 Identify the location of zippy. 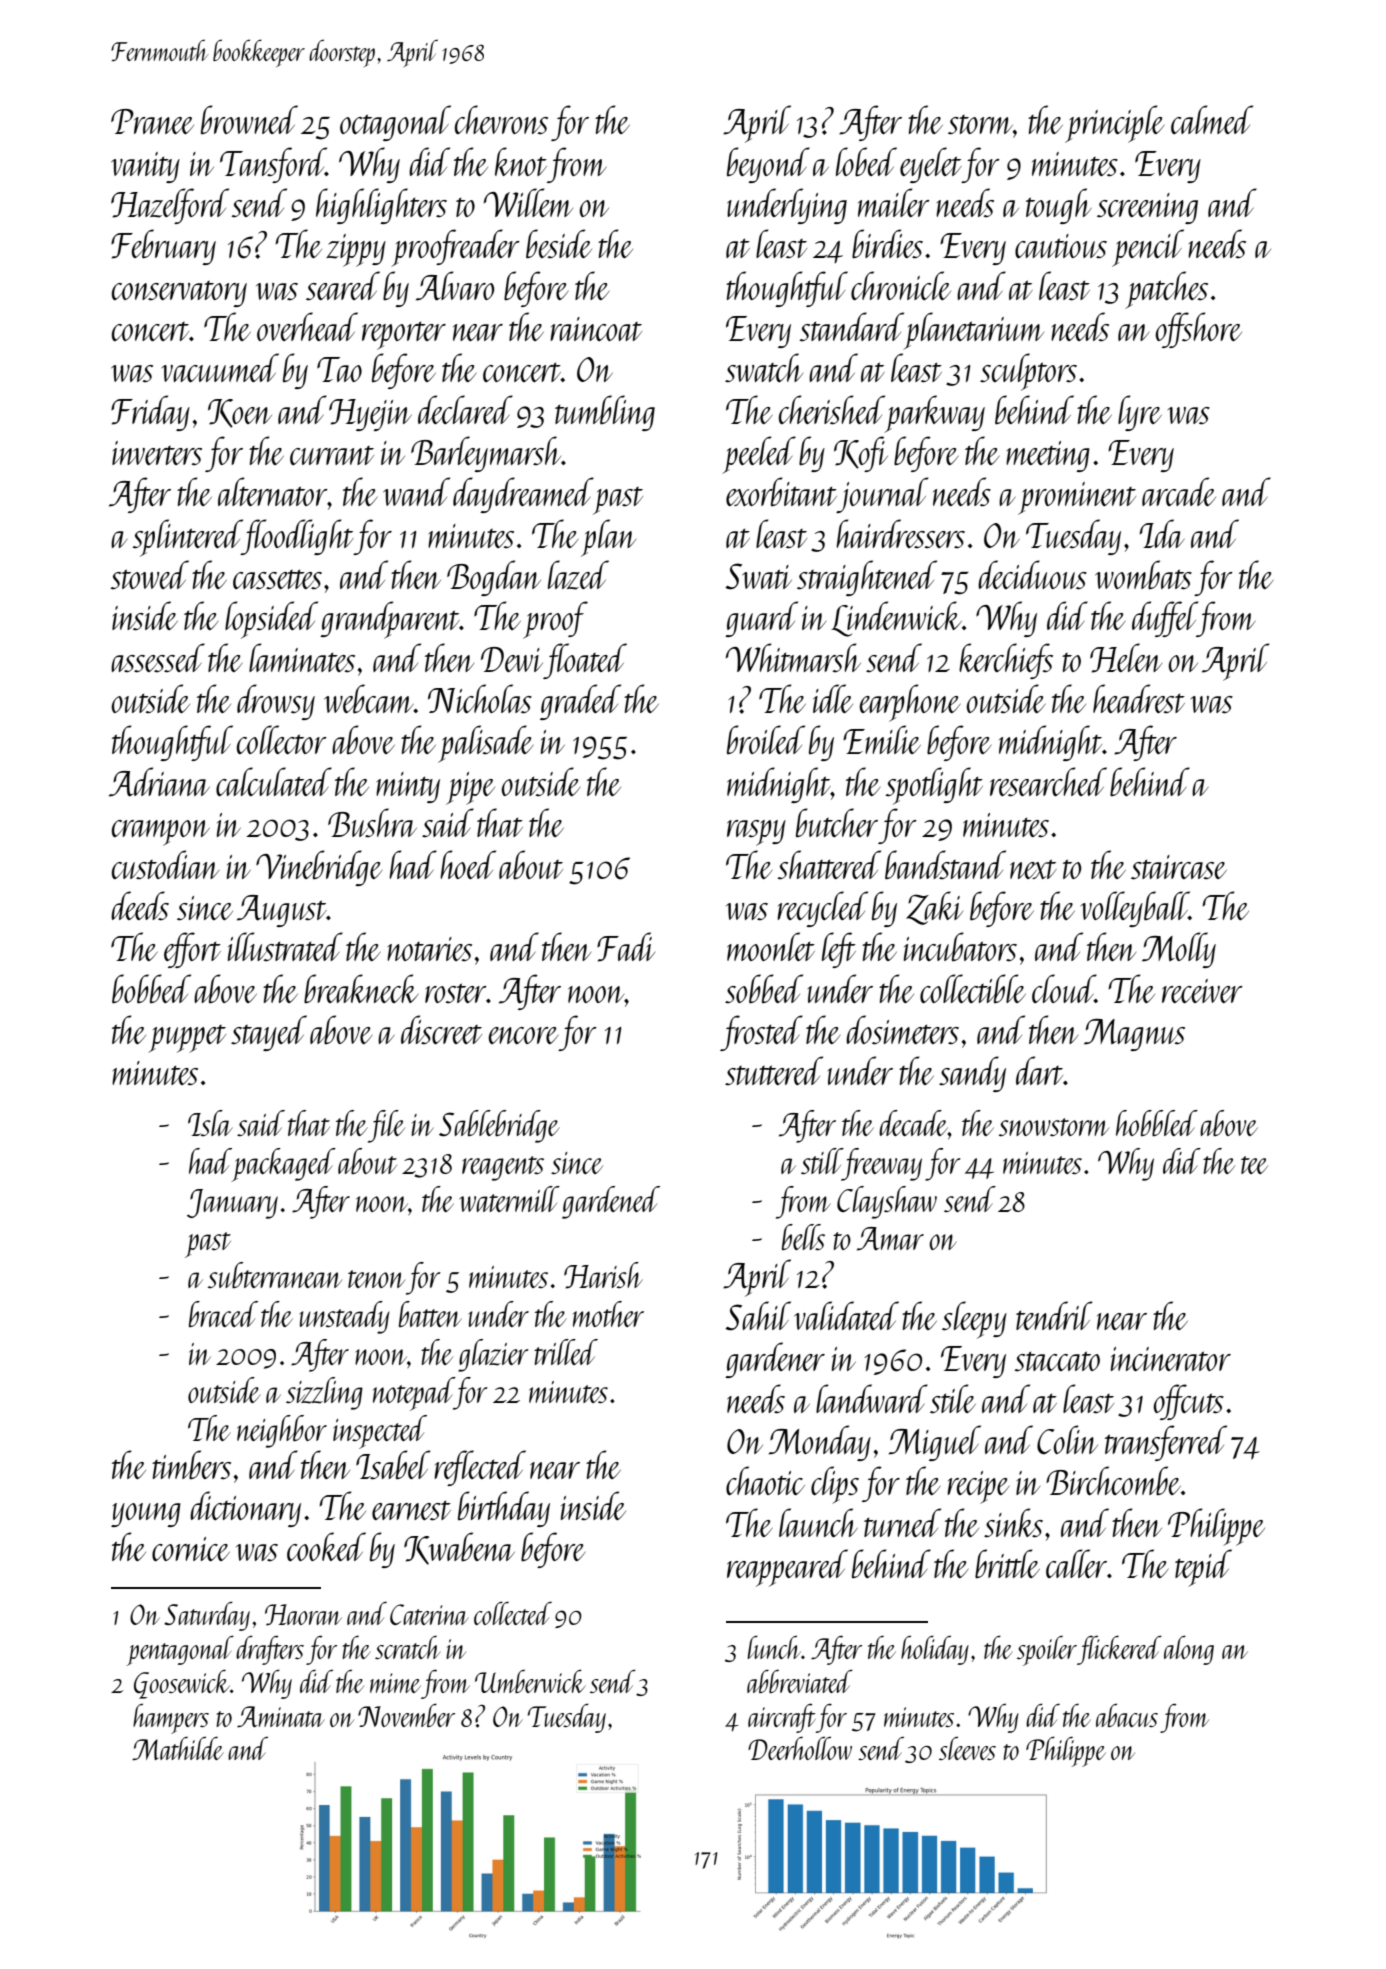
(356, 250).
